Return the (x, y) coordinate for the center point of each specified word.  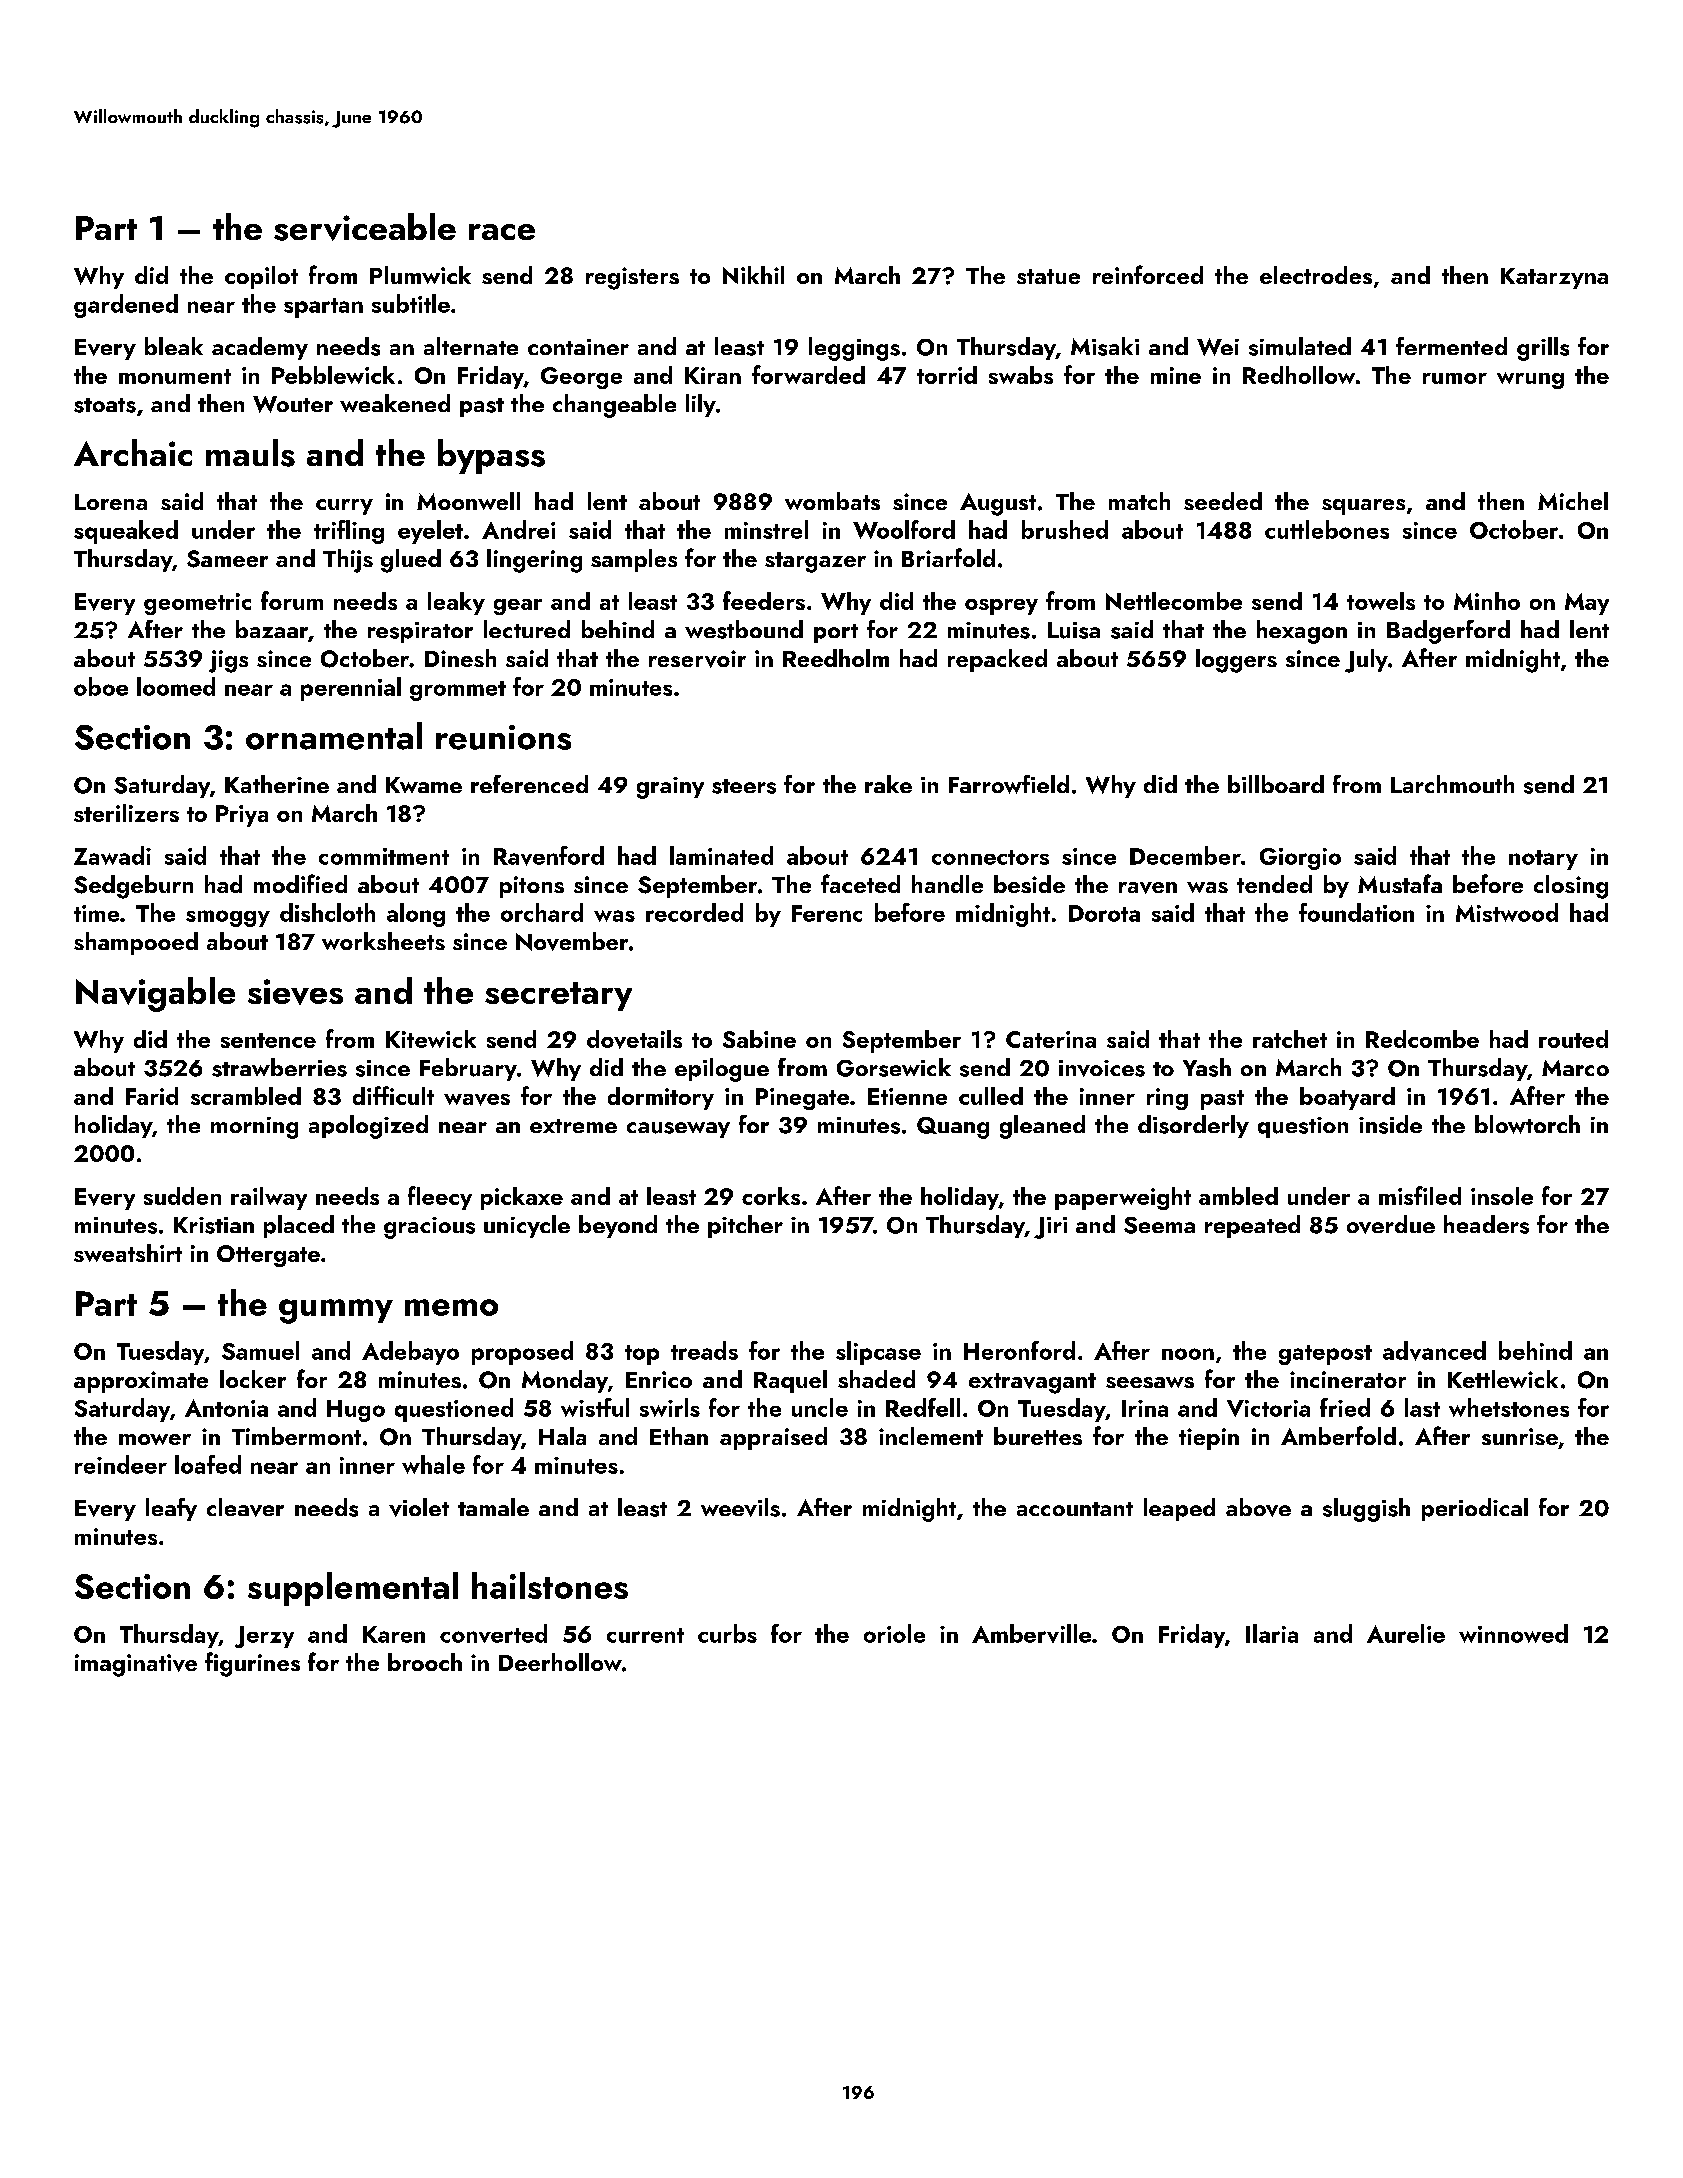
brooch (425, 1662)
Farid (152, 1096)
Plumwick (420, 275)
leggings (854, 349)
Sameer (227, 559)
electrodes (1316, 275)
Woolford (904, 529)
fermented (1451, 346)
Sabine (759, 1039)
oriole (894, 1633)
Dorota (1104, 913)
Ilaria (1272, 1633)
